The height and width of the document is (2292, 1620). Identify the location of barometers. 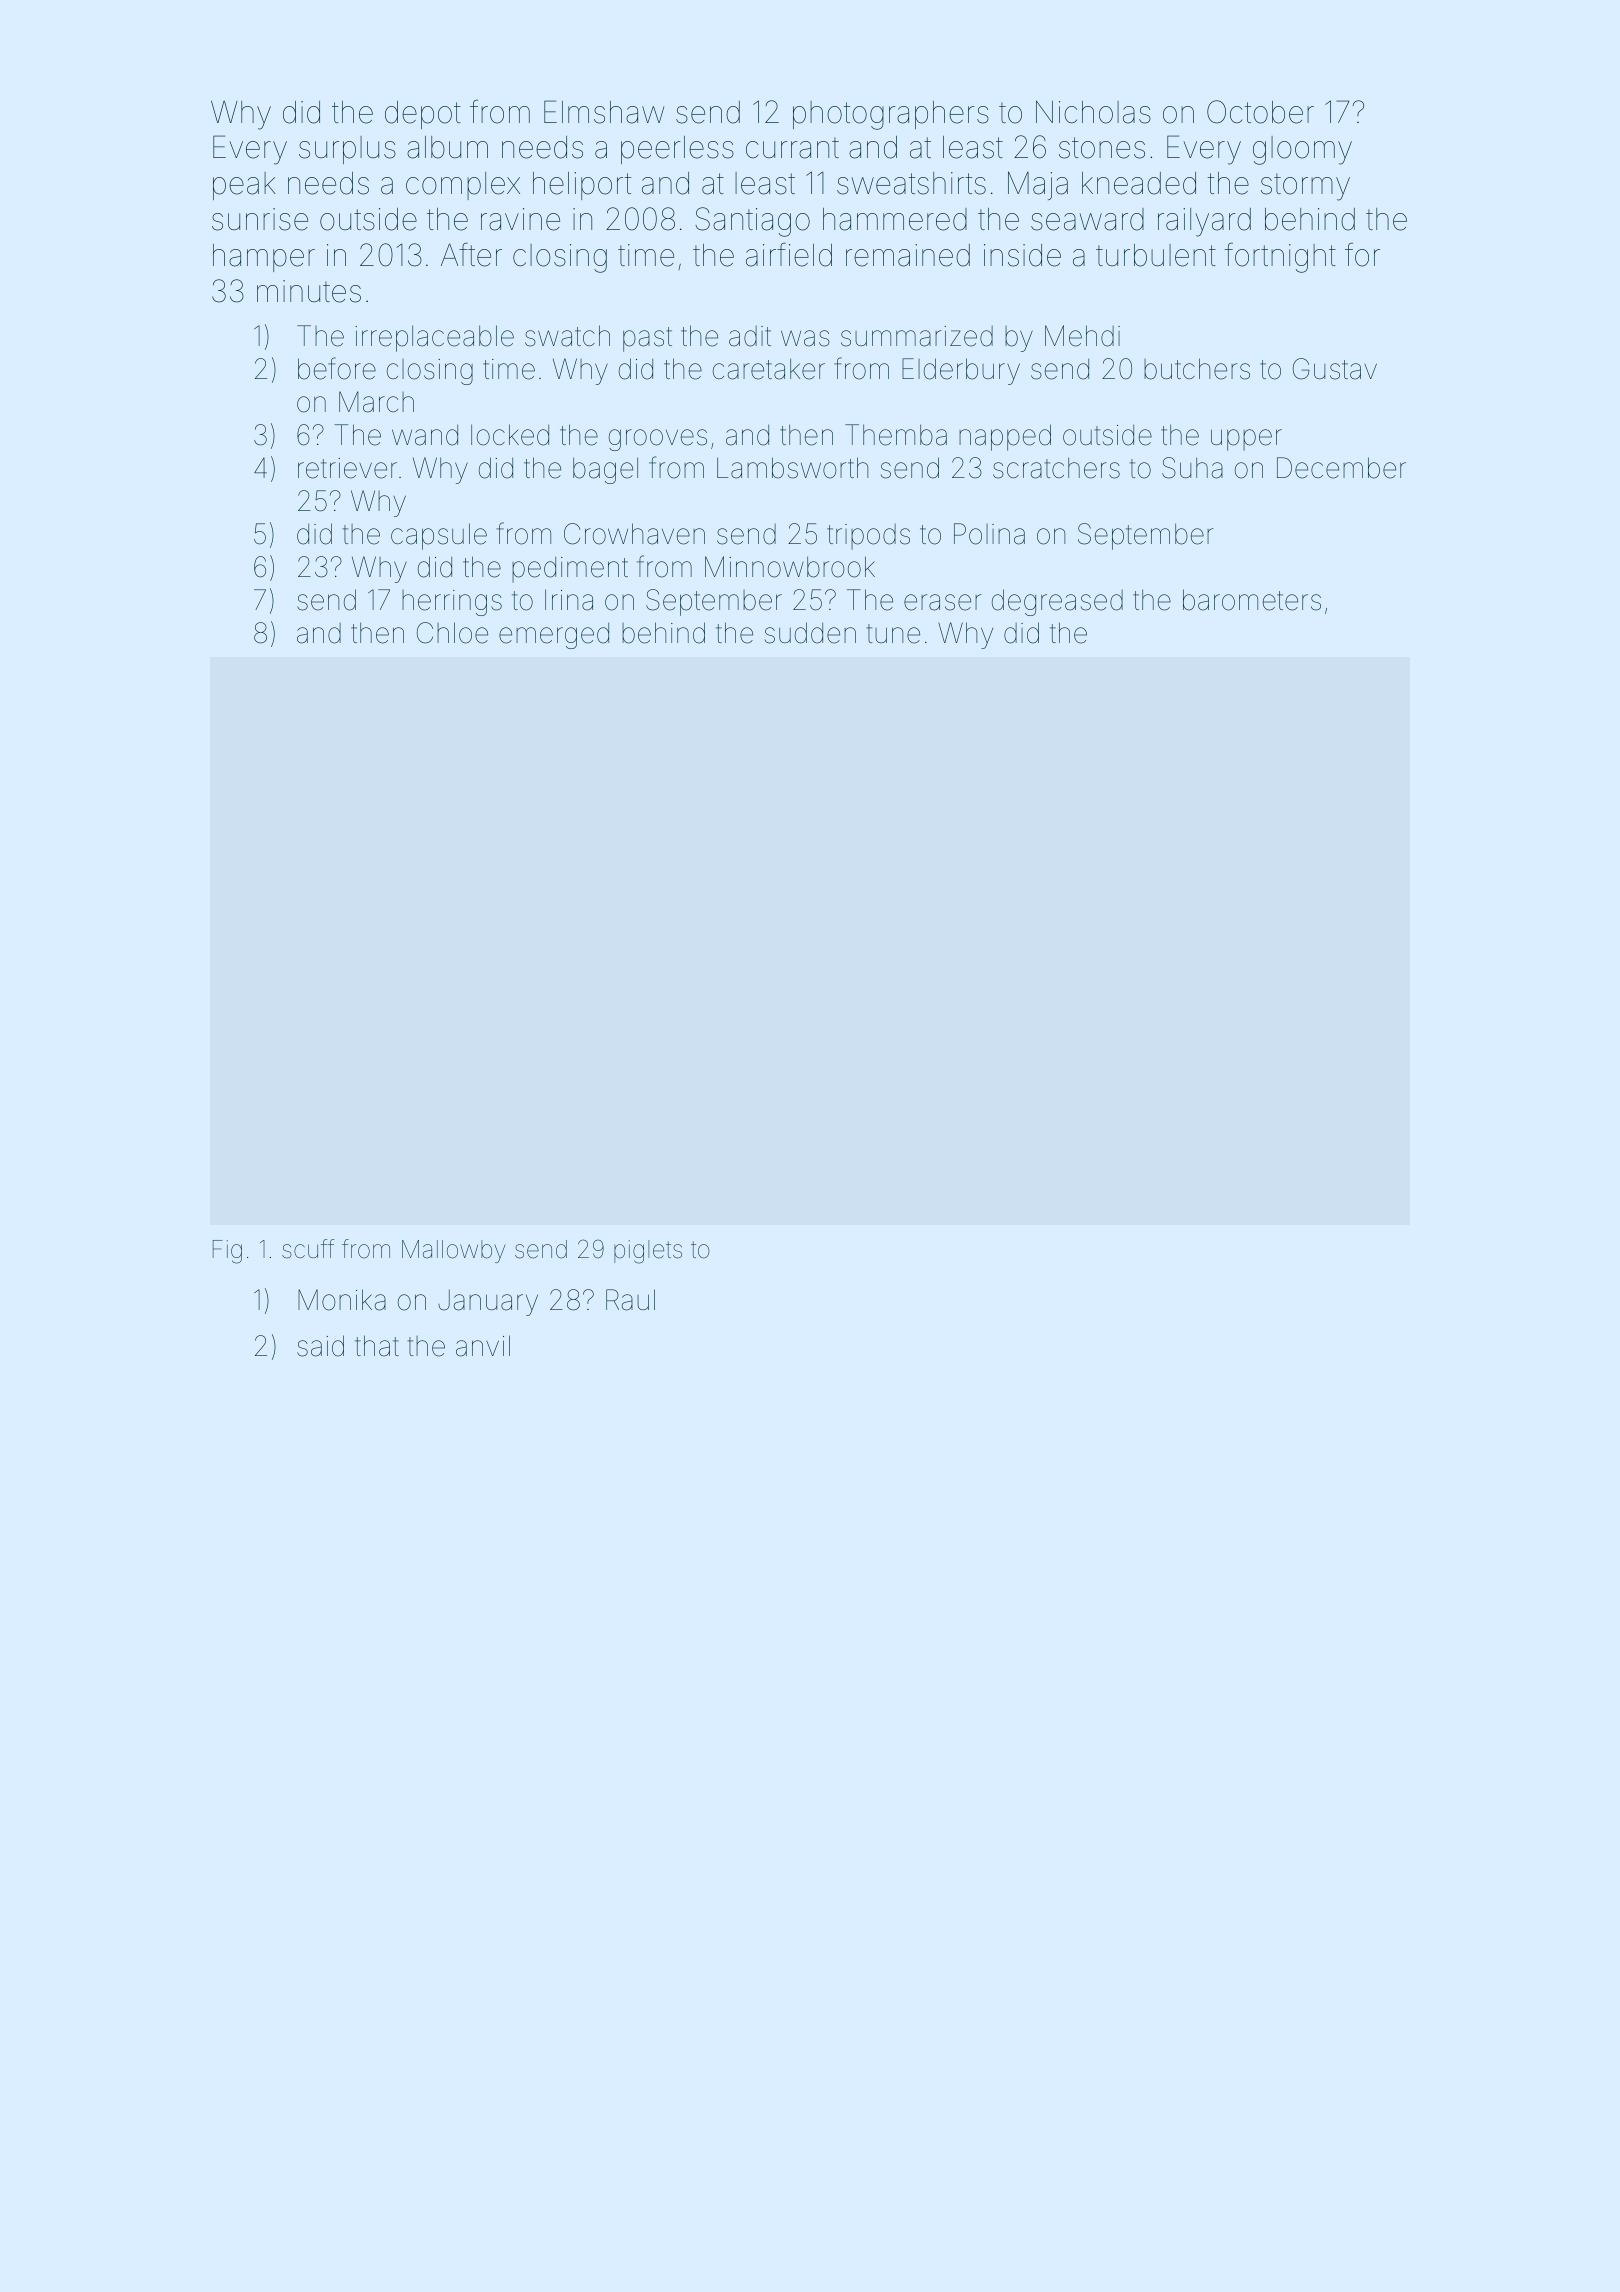
(1252, 600).
